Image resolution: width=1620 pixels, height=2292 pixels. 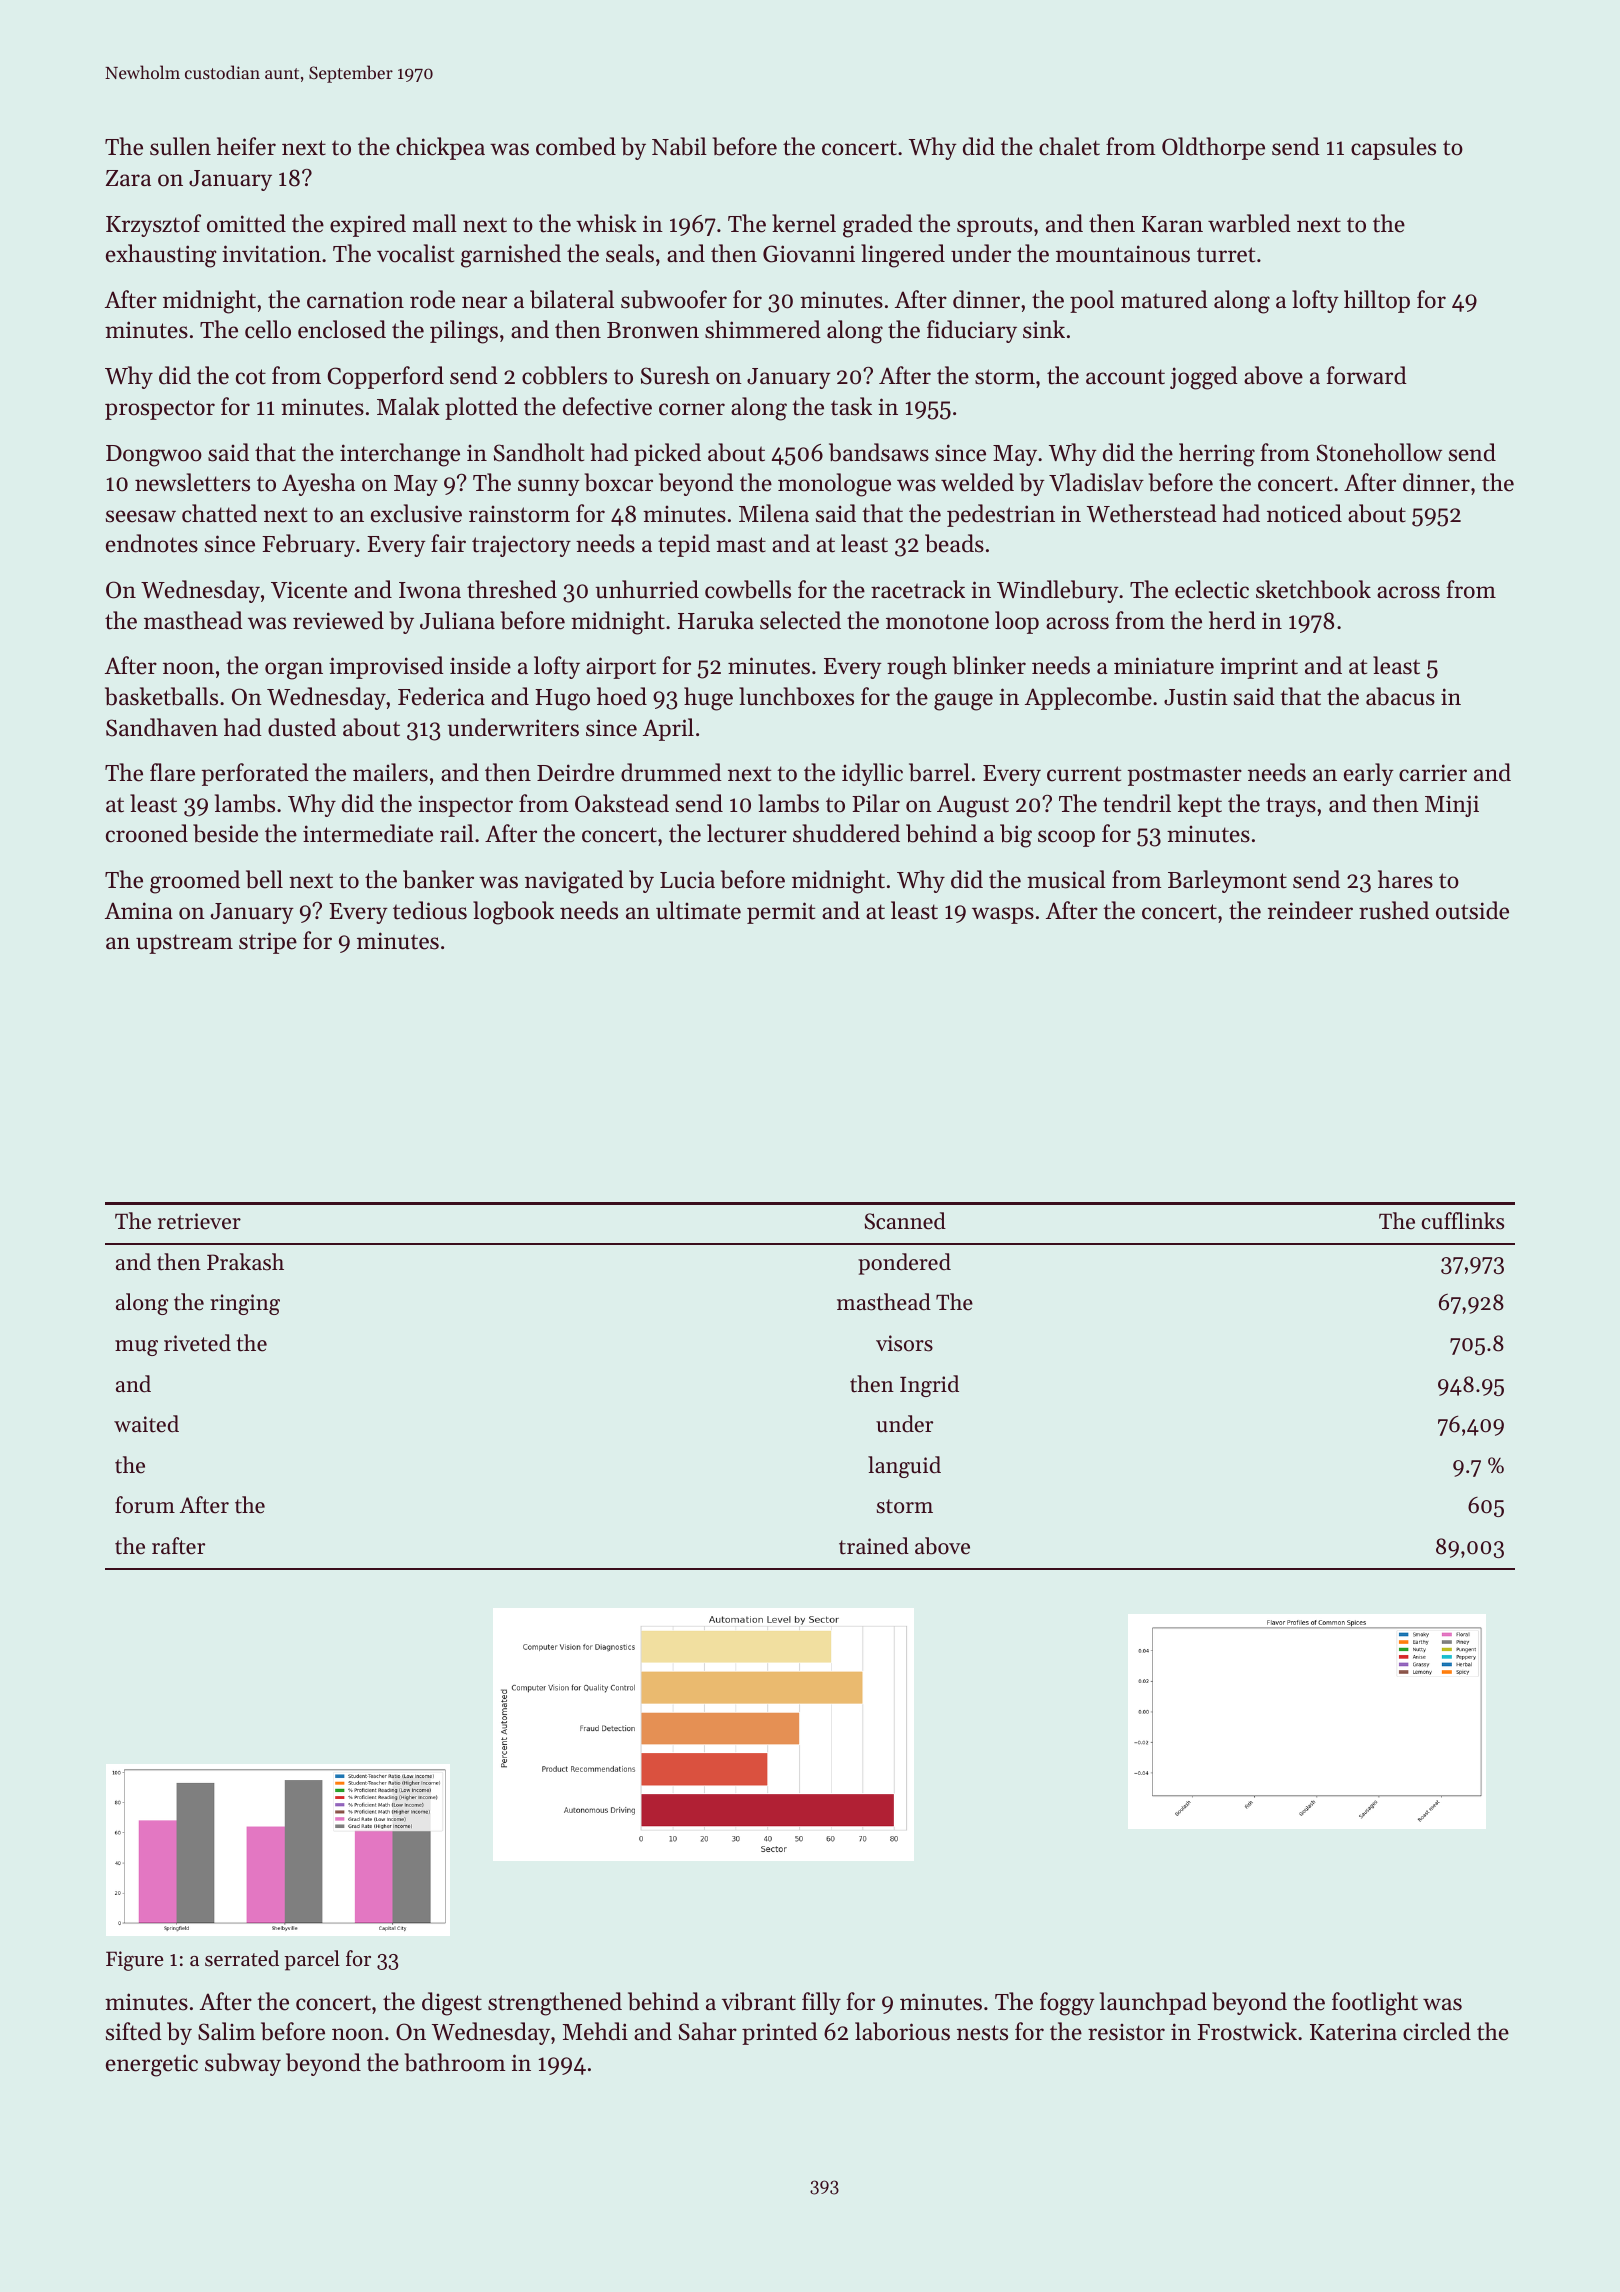 I want to click on forum, so click(x=145, y=1505).
